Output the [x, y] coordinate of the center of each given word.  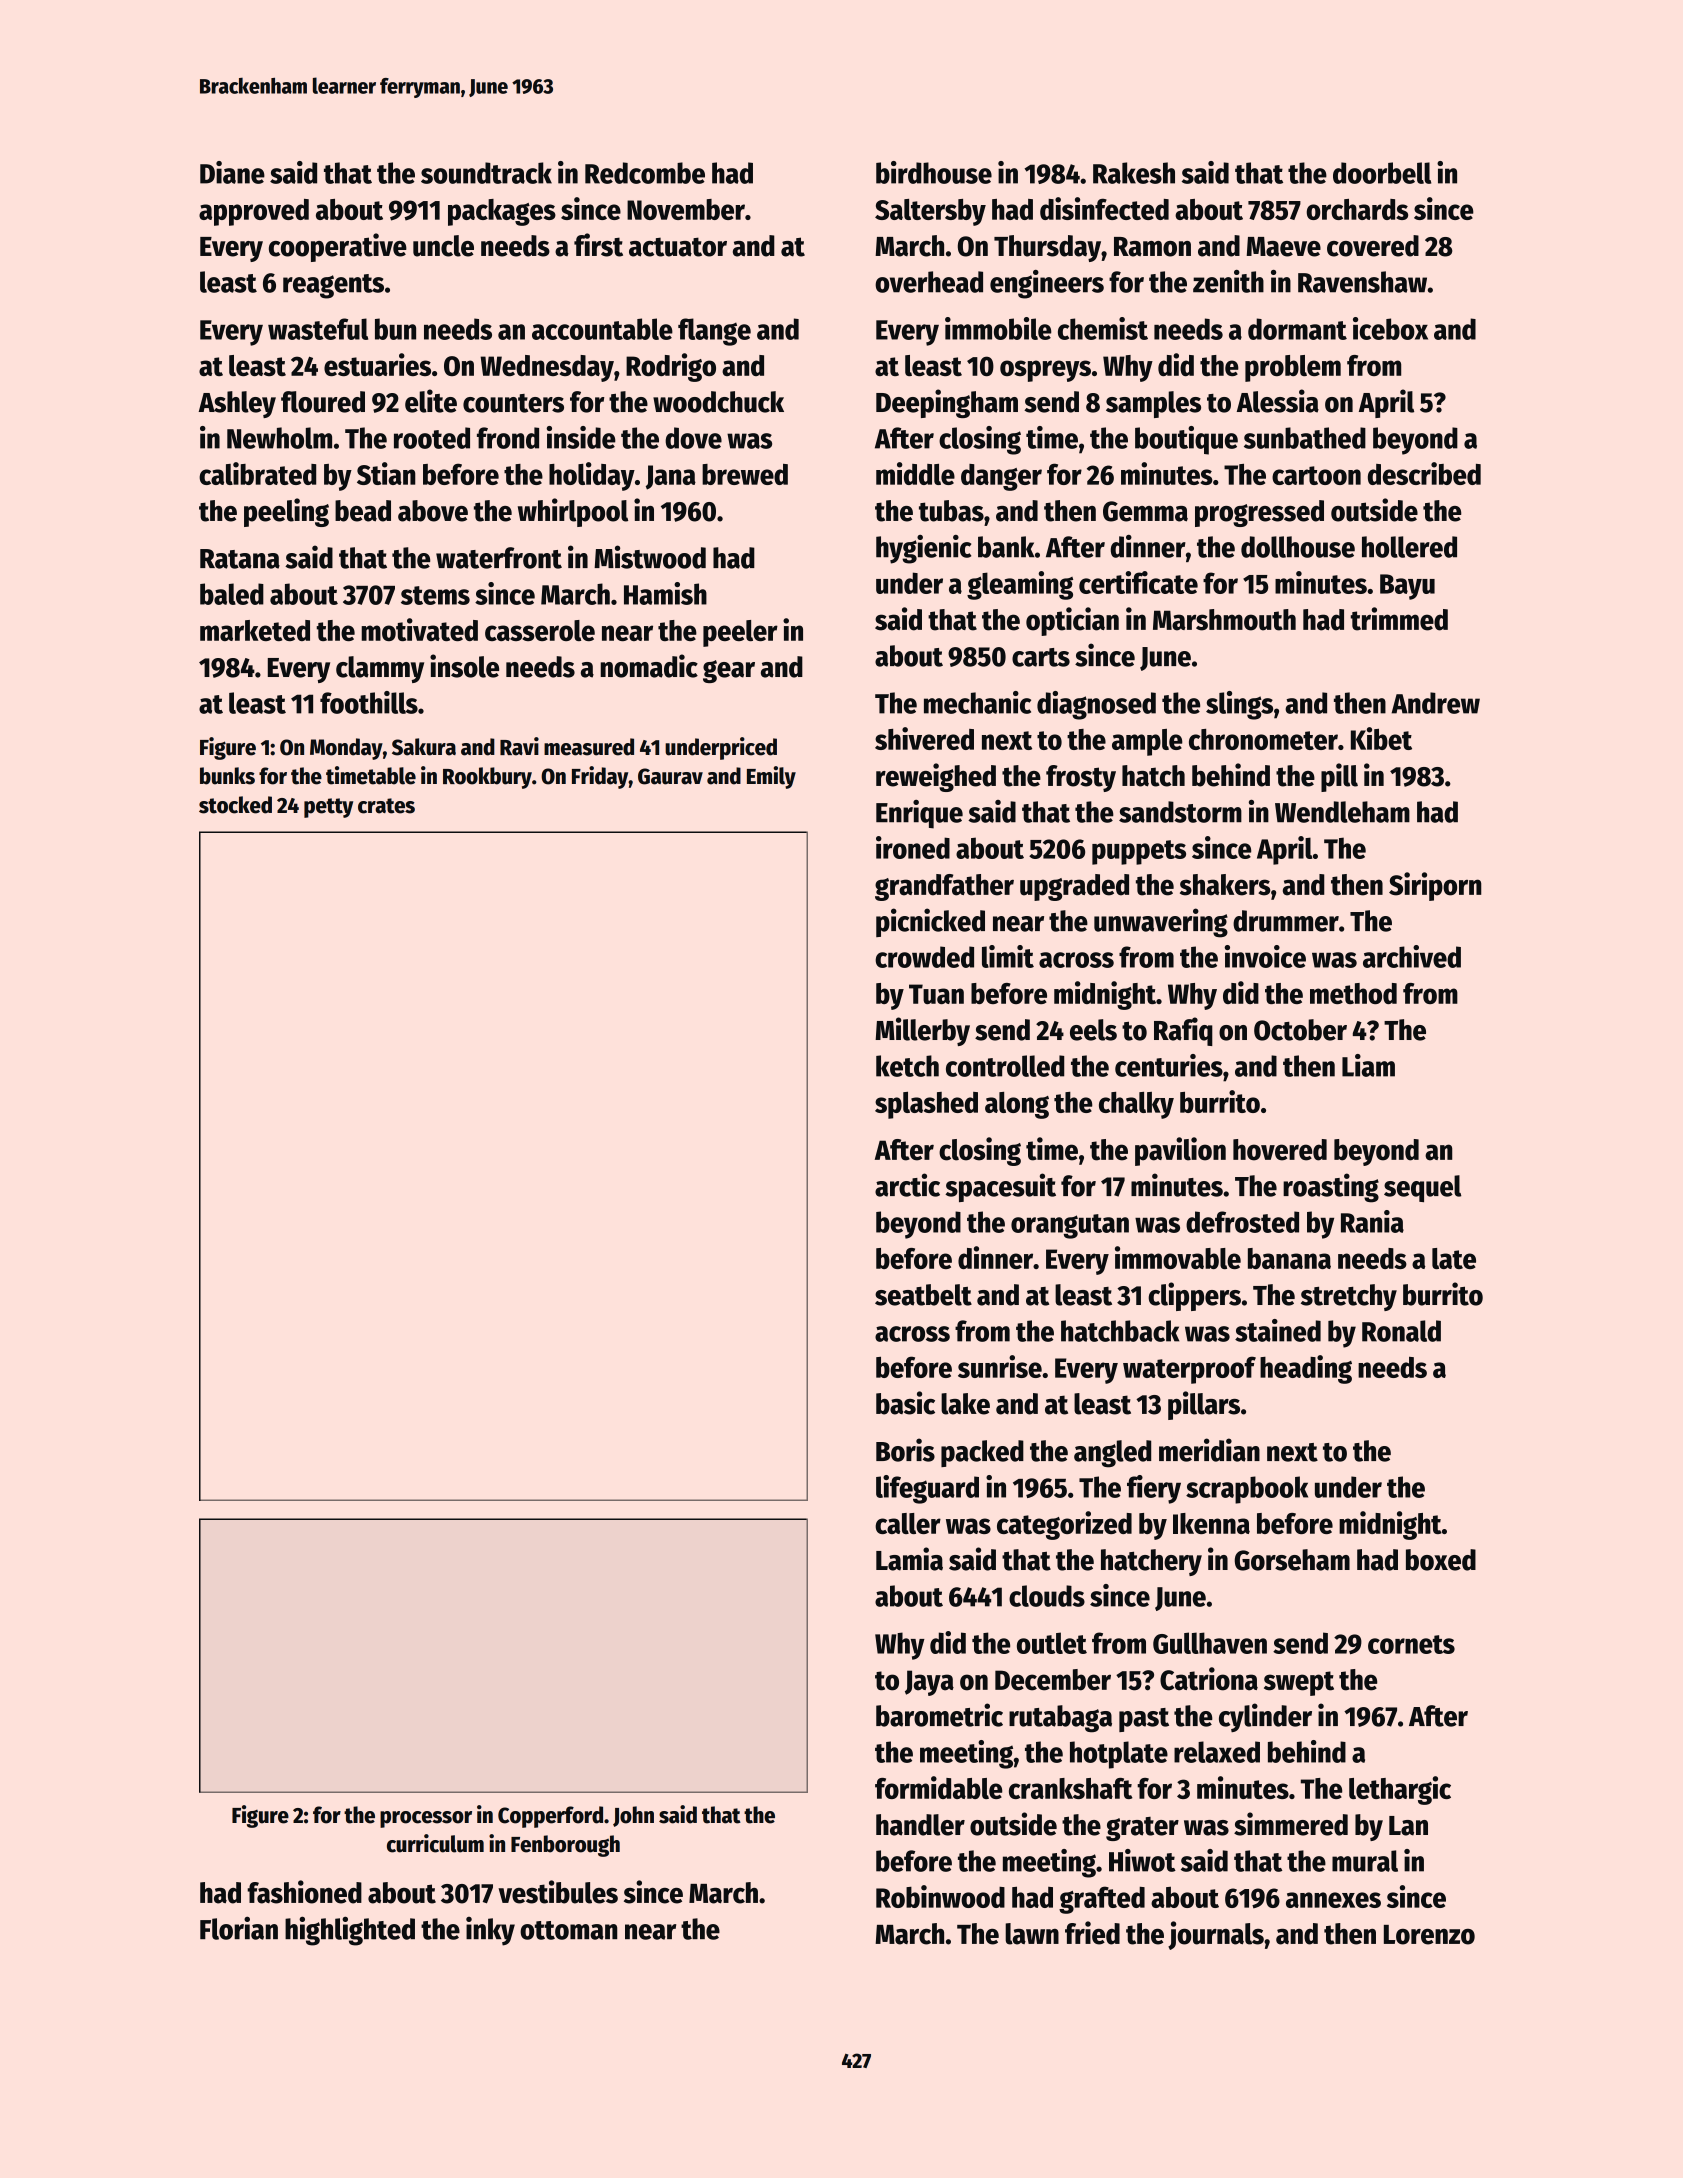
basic [905, 1403]
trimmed [1399, 619]
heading [1306, 1369]
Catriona [1209, 1679]
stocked [235, 805]
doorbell [1382, 173]
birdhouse [934, 172]
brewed [745, 474]
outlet [1052, 1643]
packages [502, 212]
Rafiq [1183, 1031]
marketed [255, 630]
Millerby [922, 1031]
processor [426, 1819]
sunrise [1000, 1366]
